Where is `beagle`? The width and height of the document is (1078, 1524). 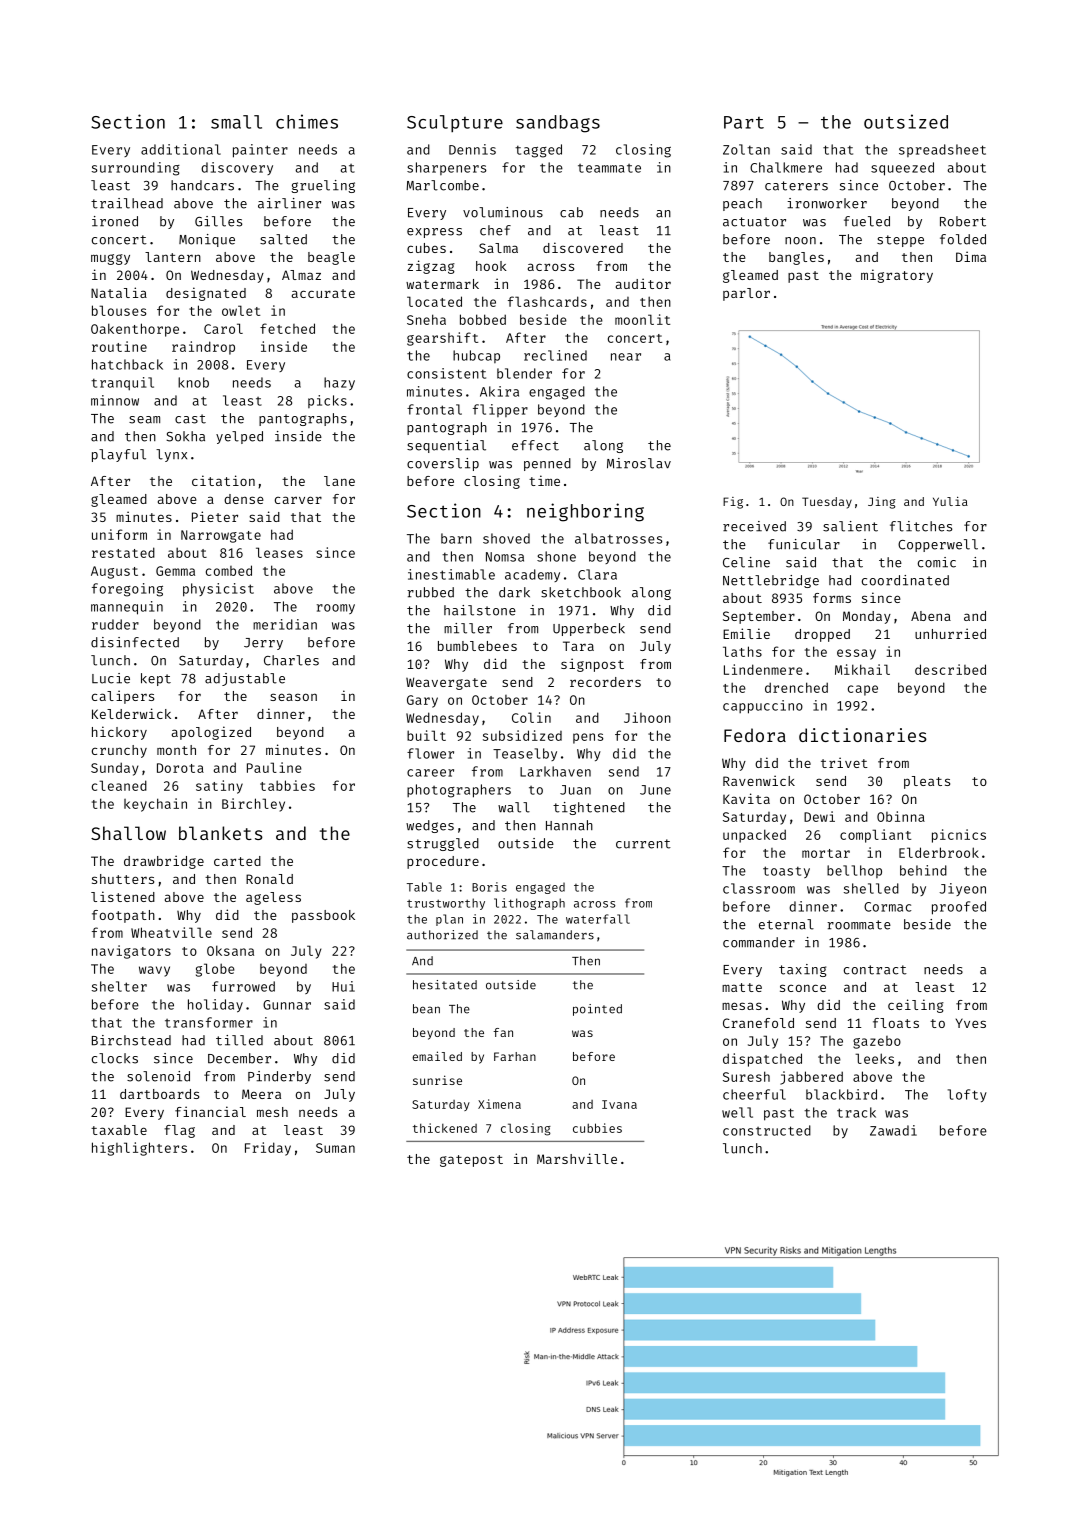 beagle is located at coordinates (331, 258).
